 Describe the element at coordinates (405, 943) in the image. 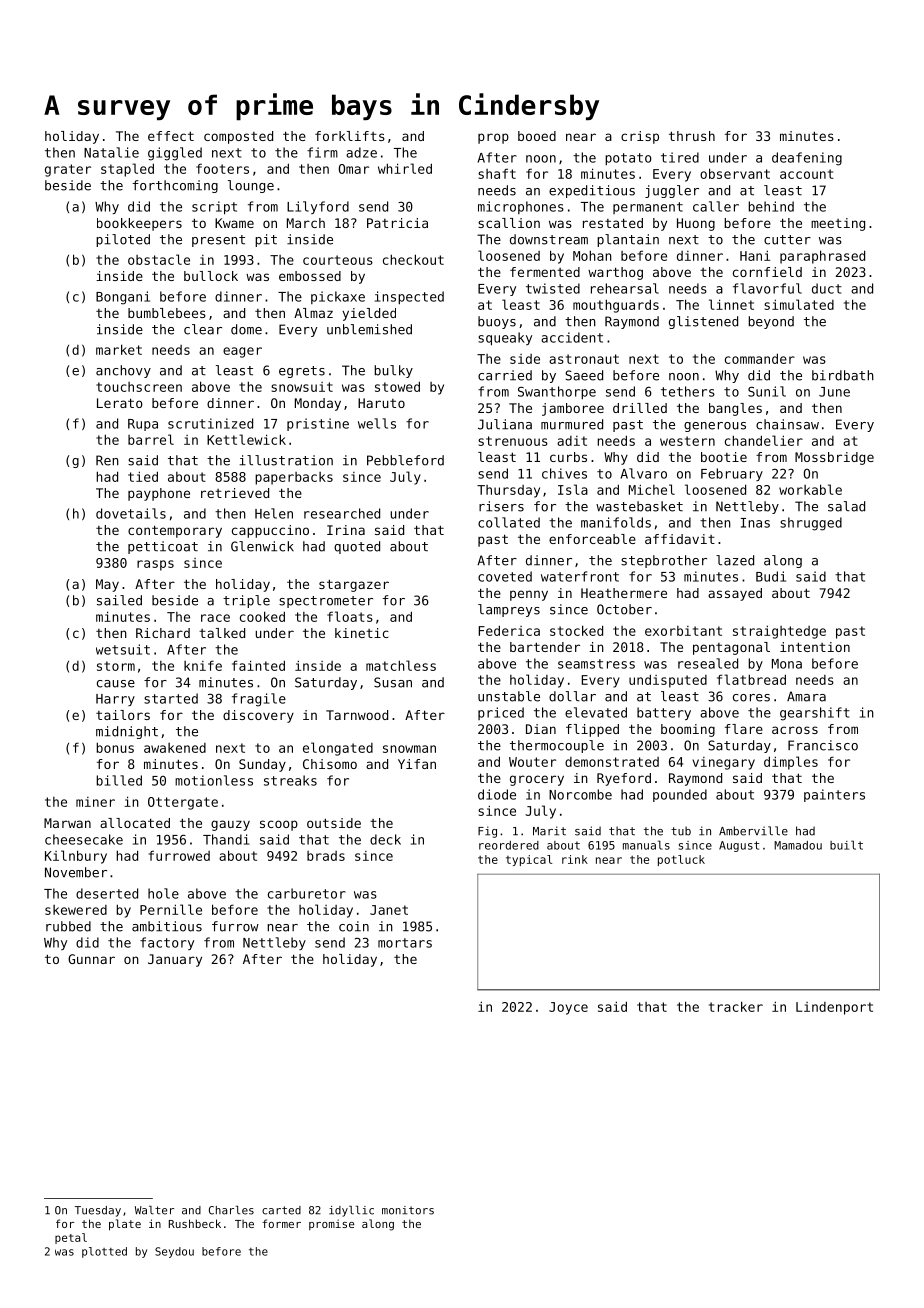

I see `mortars` at that location.
